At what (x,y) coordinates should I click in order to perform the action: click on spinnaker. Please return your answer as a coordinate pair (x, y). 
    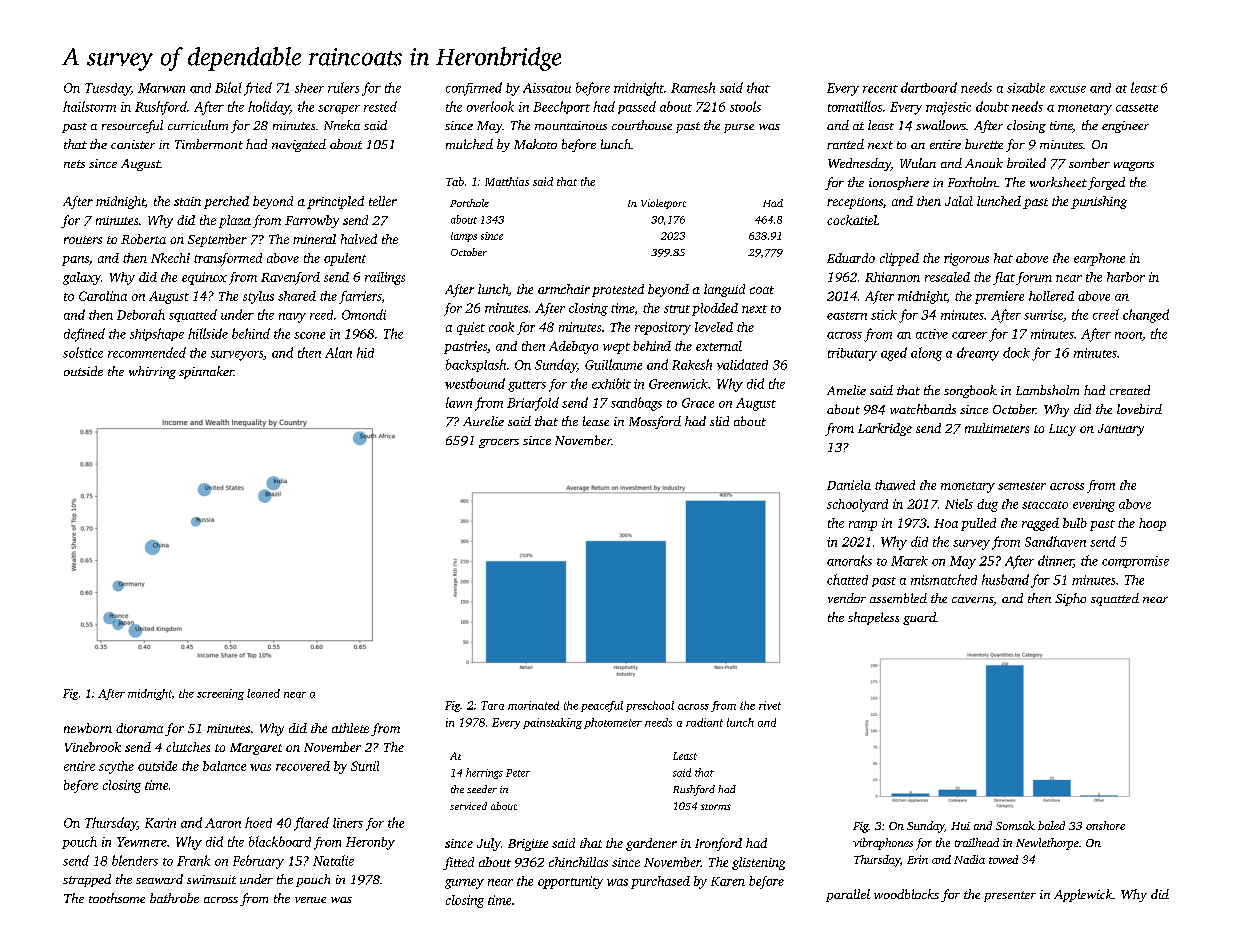
    Looking at the image, I should click on (206, 372).
